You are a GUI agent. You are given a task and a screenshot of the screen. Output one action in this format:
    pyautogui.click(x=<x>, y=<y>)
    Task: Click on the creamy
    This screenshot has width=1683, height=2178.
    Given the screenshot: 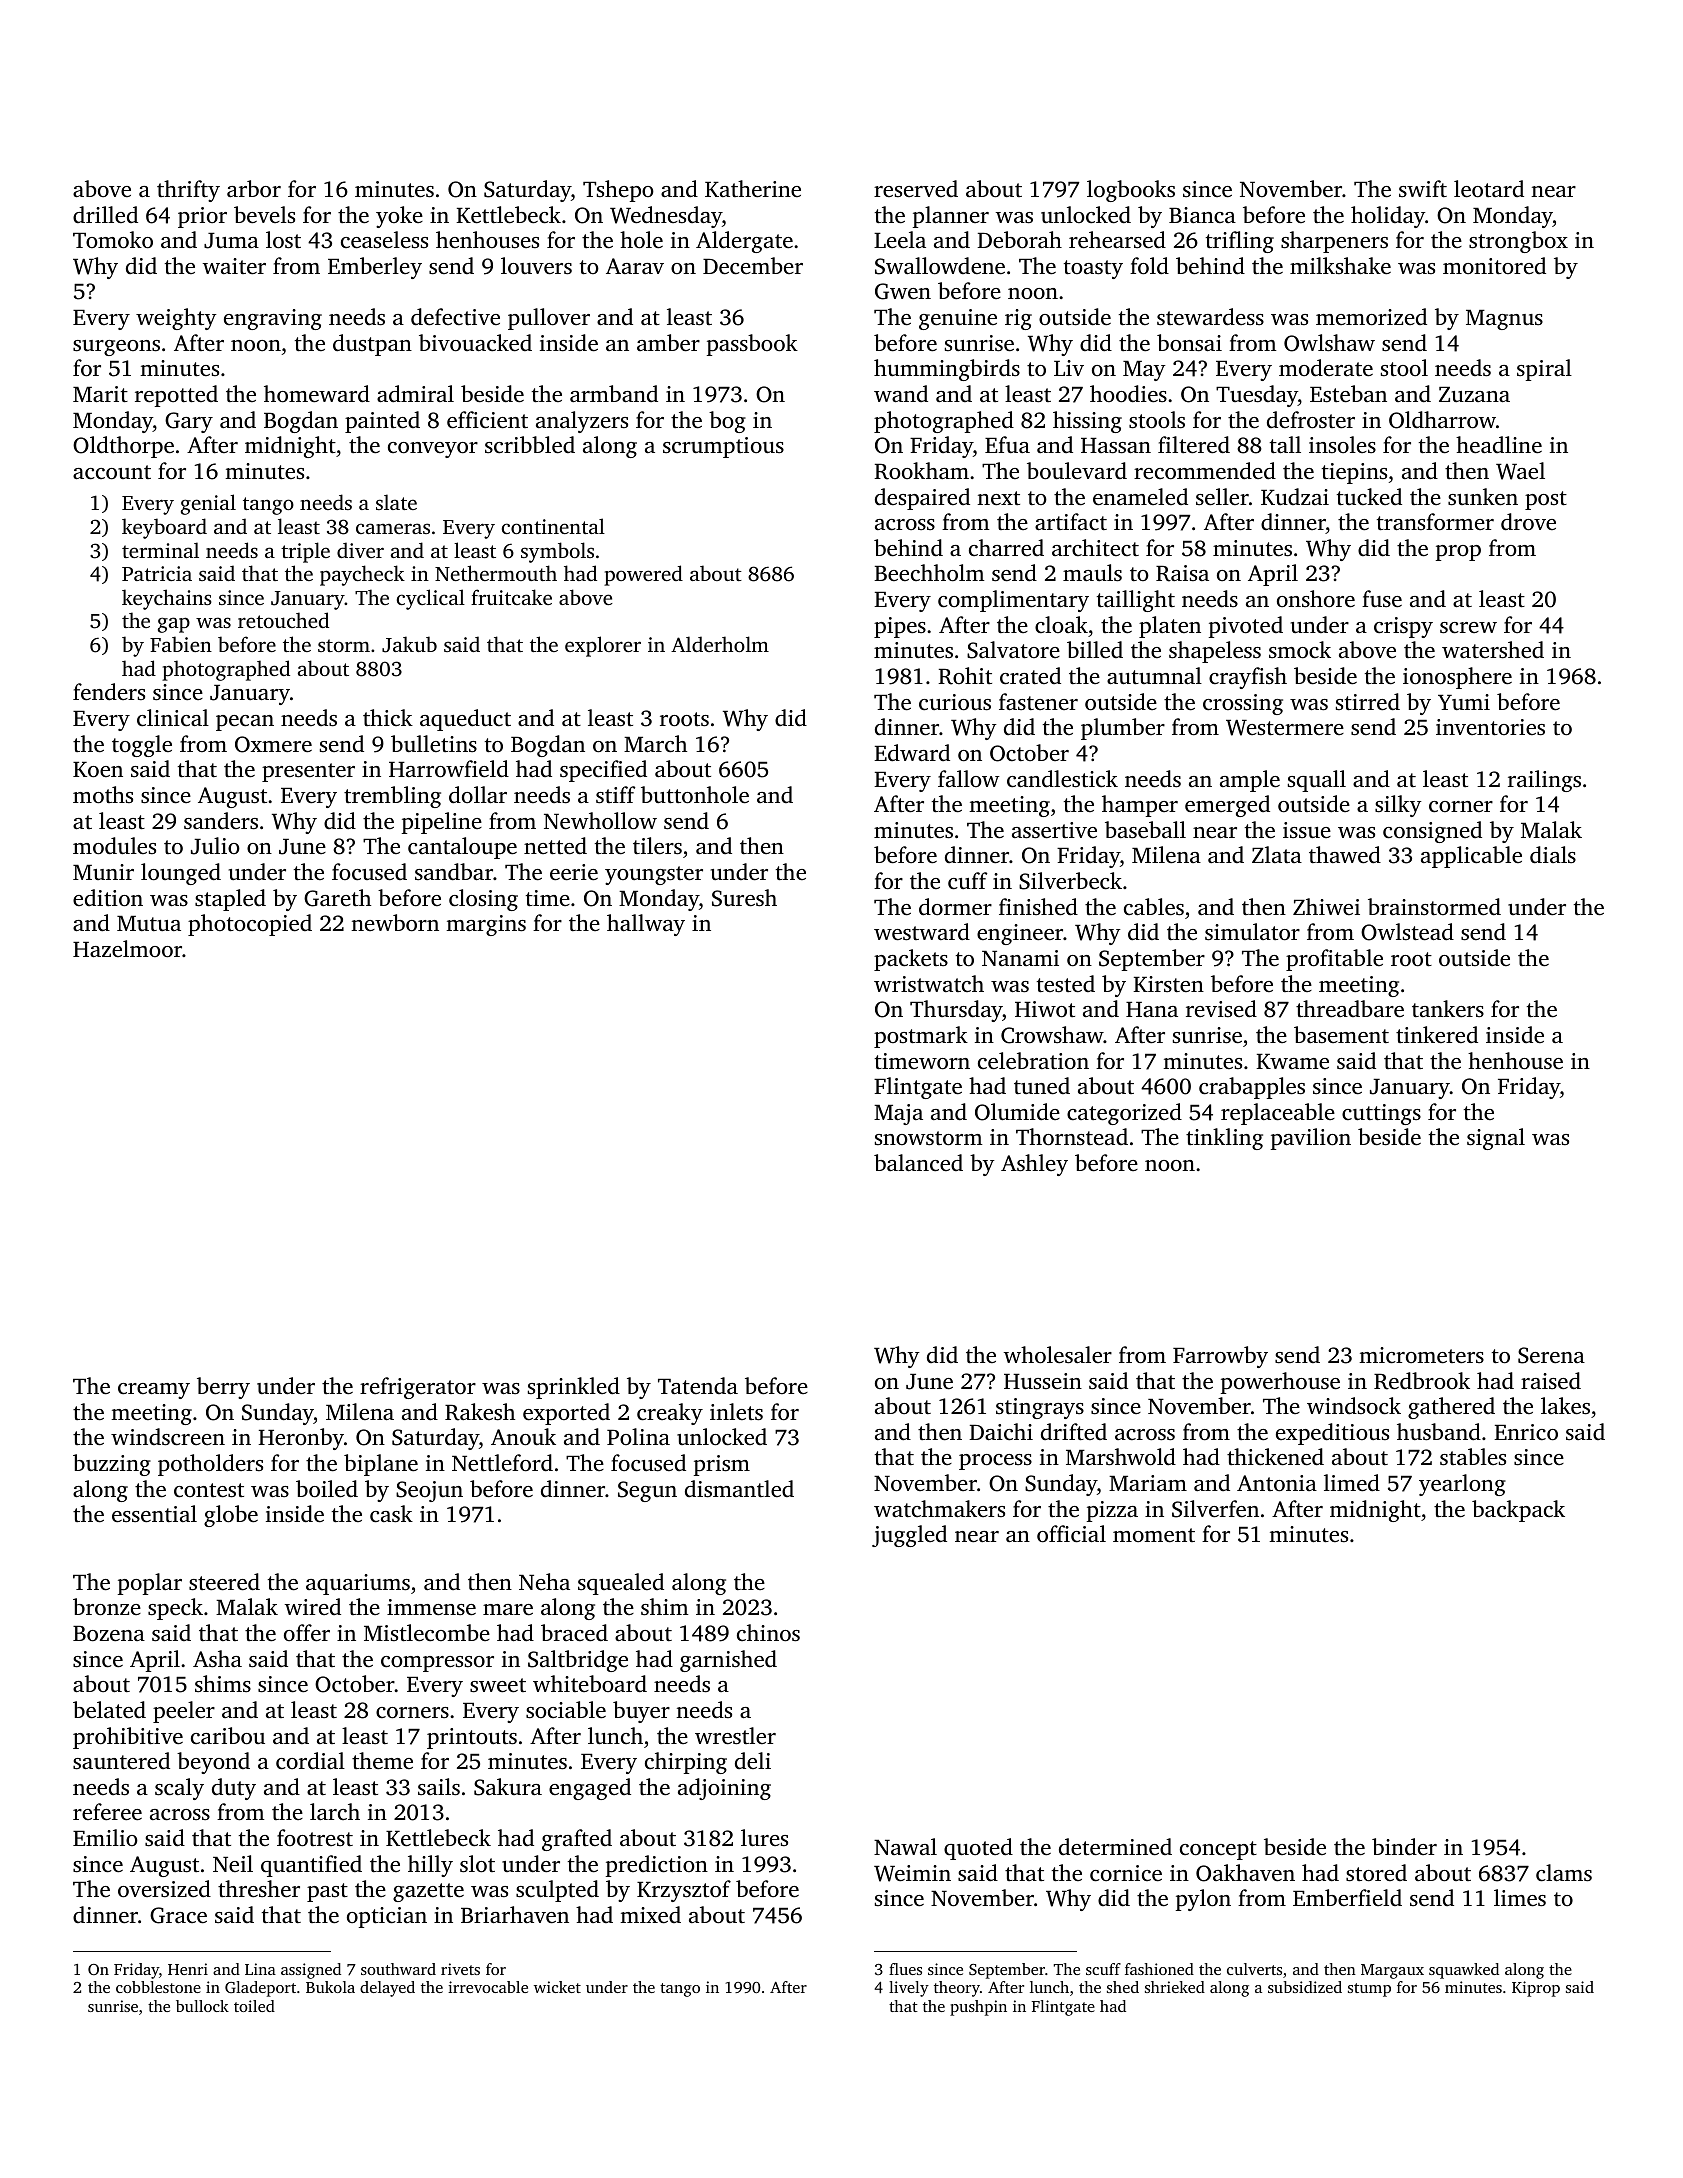 What is the action you would take?
    pyautogui.click(x=154, y=1391)
